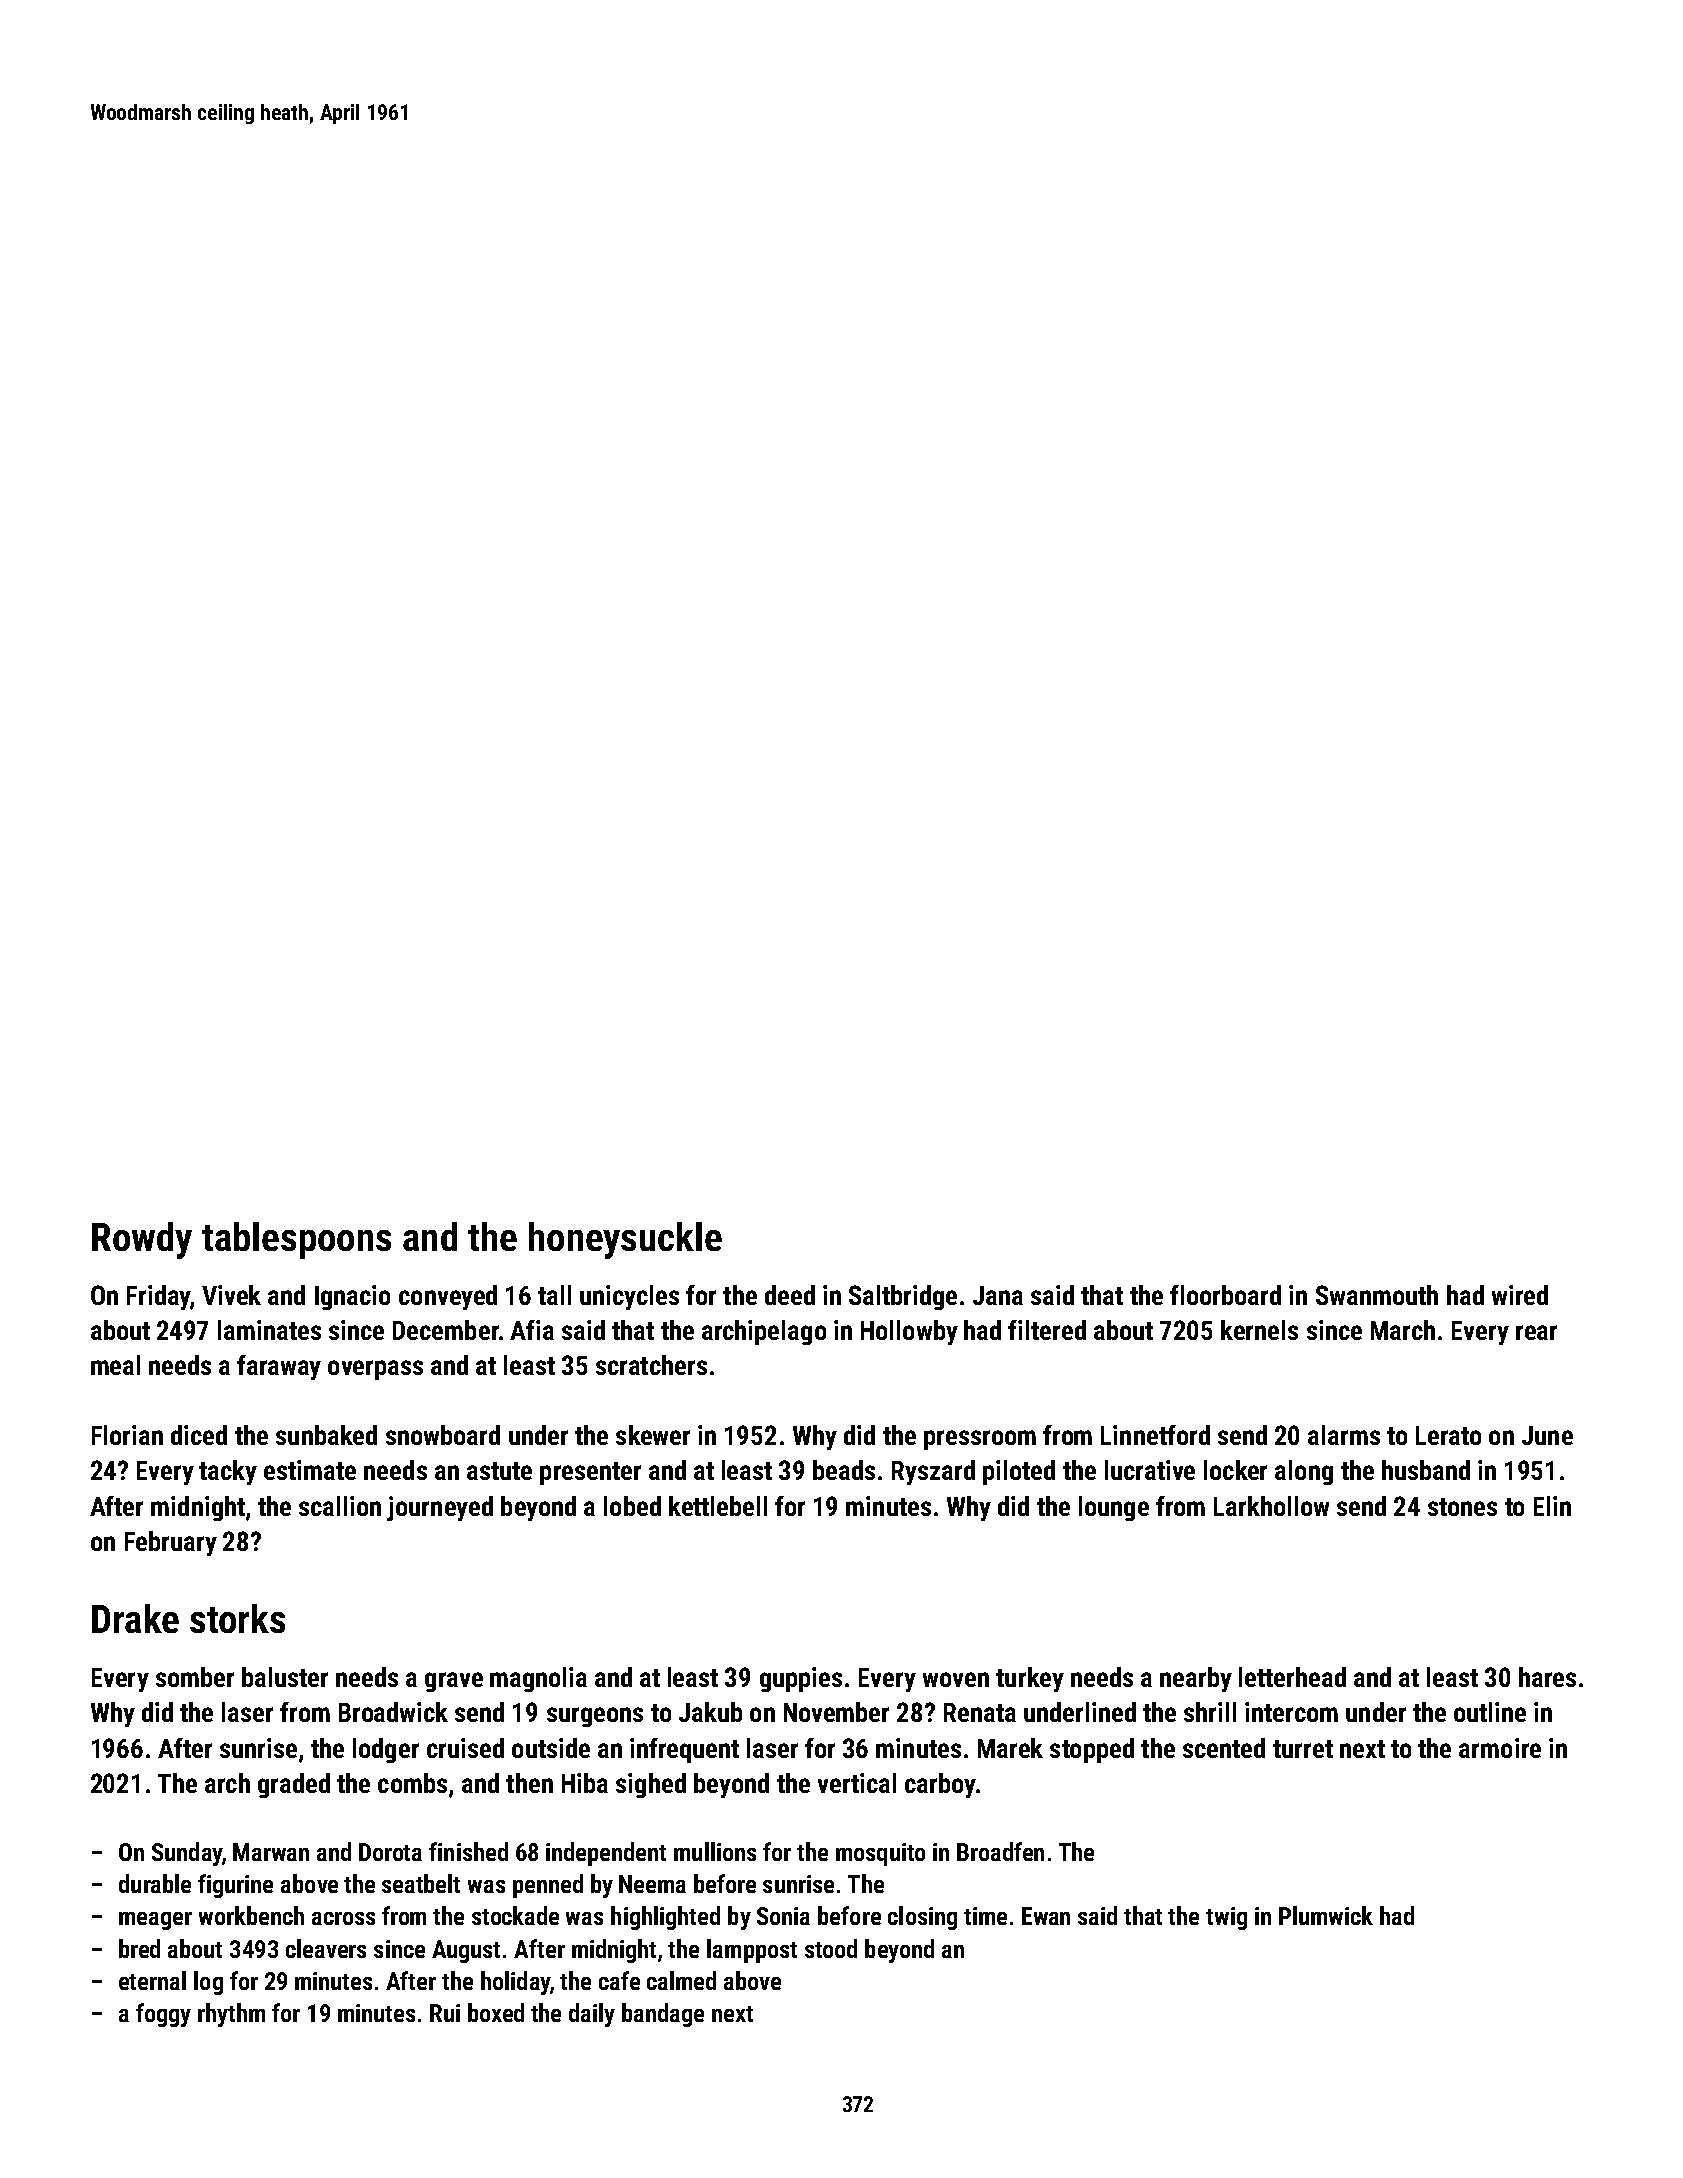 This screenshot has height=2178, width=1683. Describe the element at coordinates (625, 1240) in the screenshot. I see `honeysuckle` at that location.
